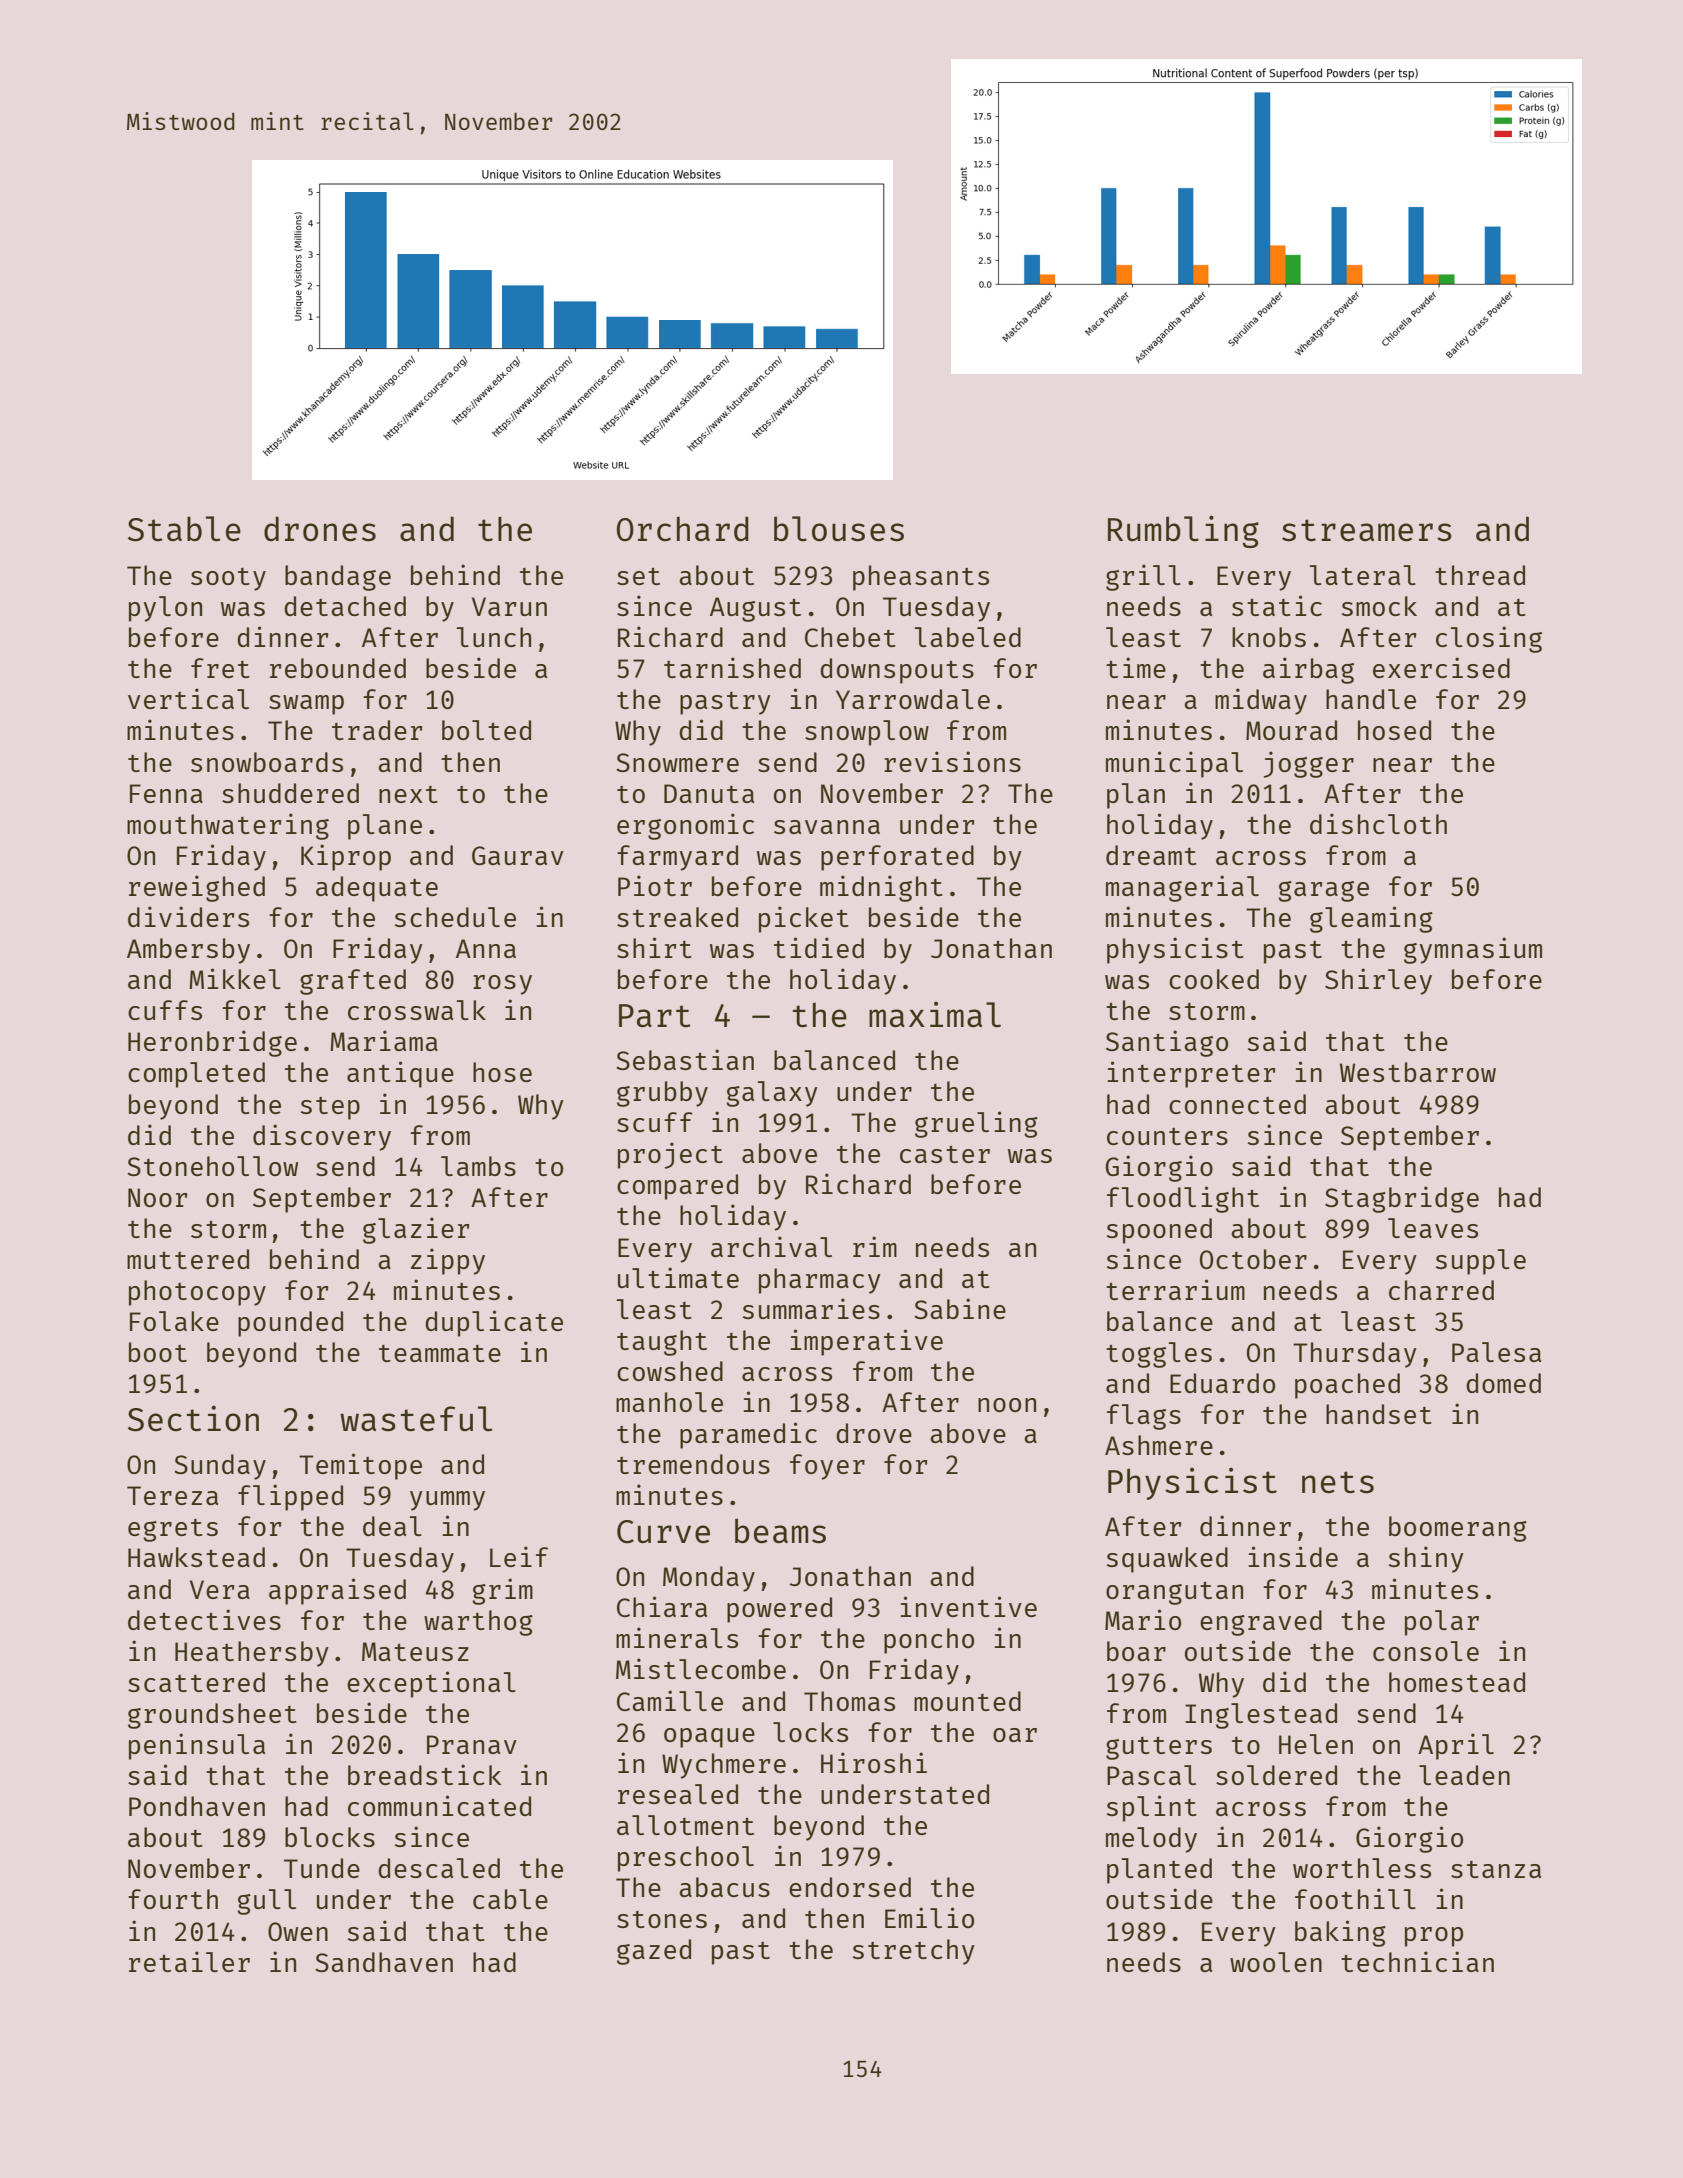 Image resolution: width=1683 pixels, height=2178 pixels. What do you see at coordinates (1367, 530) in the document?
I see `streamers` at bounding box center [1367, 530].
